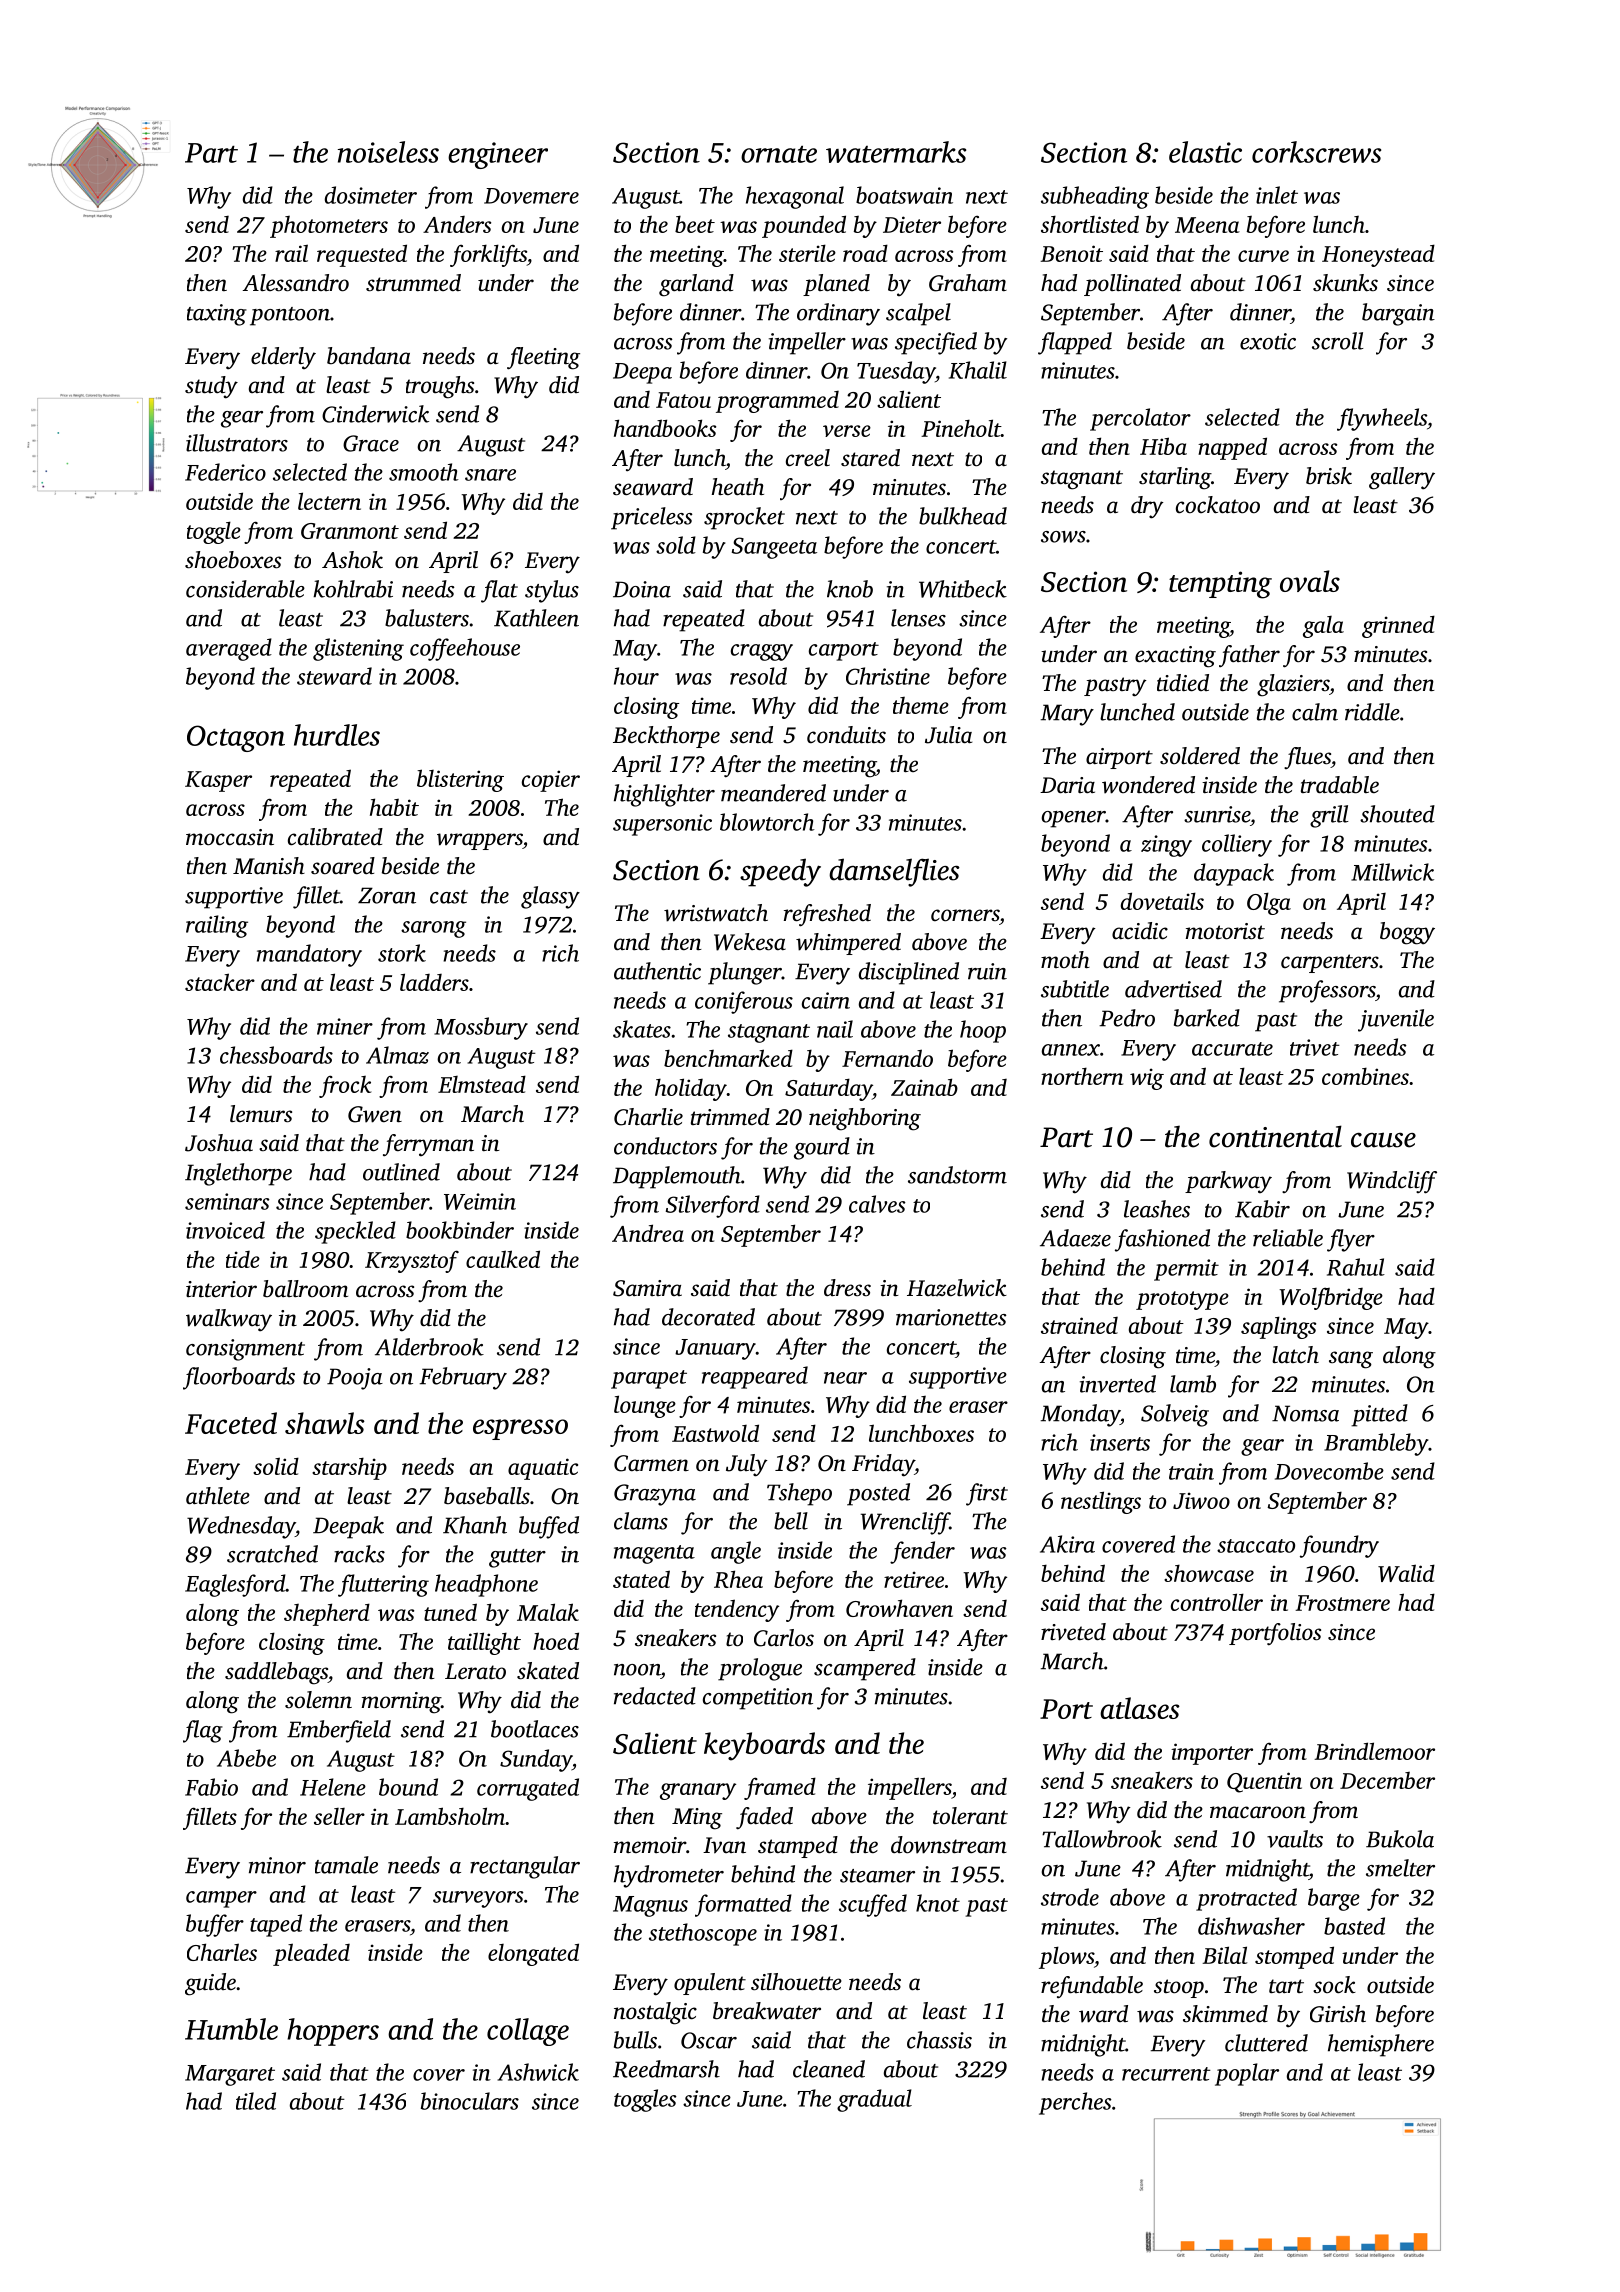 This document has height=2292, width=1620. I want to click on Emberfield, so click(339, 1731).
